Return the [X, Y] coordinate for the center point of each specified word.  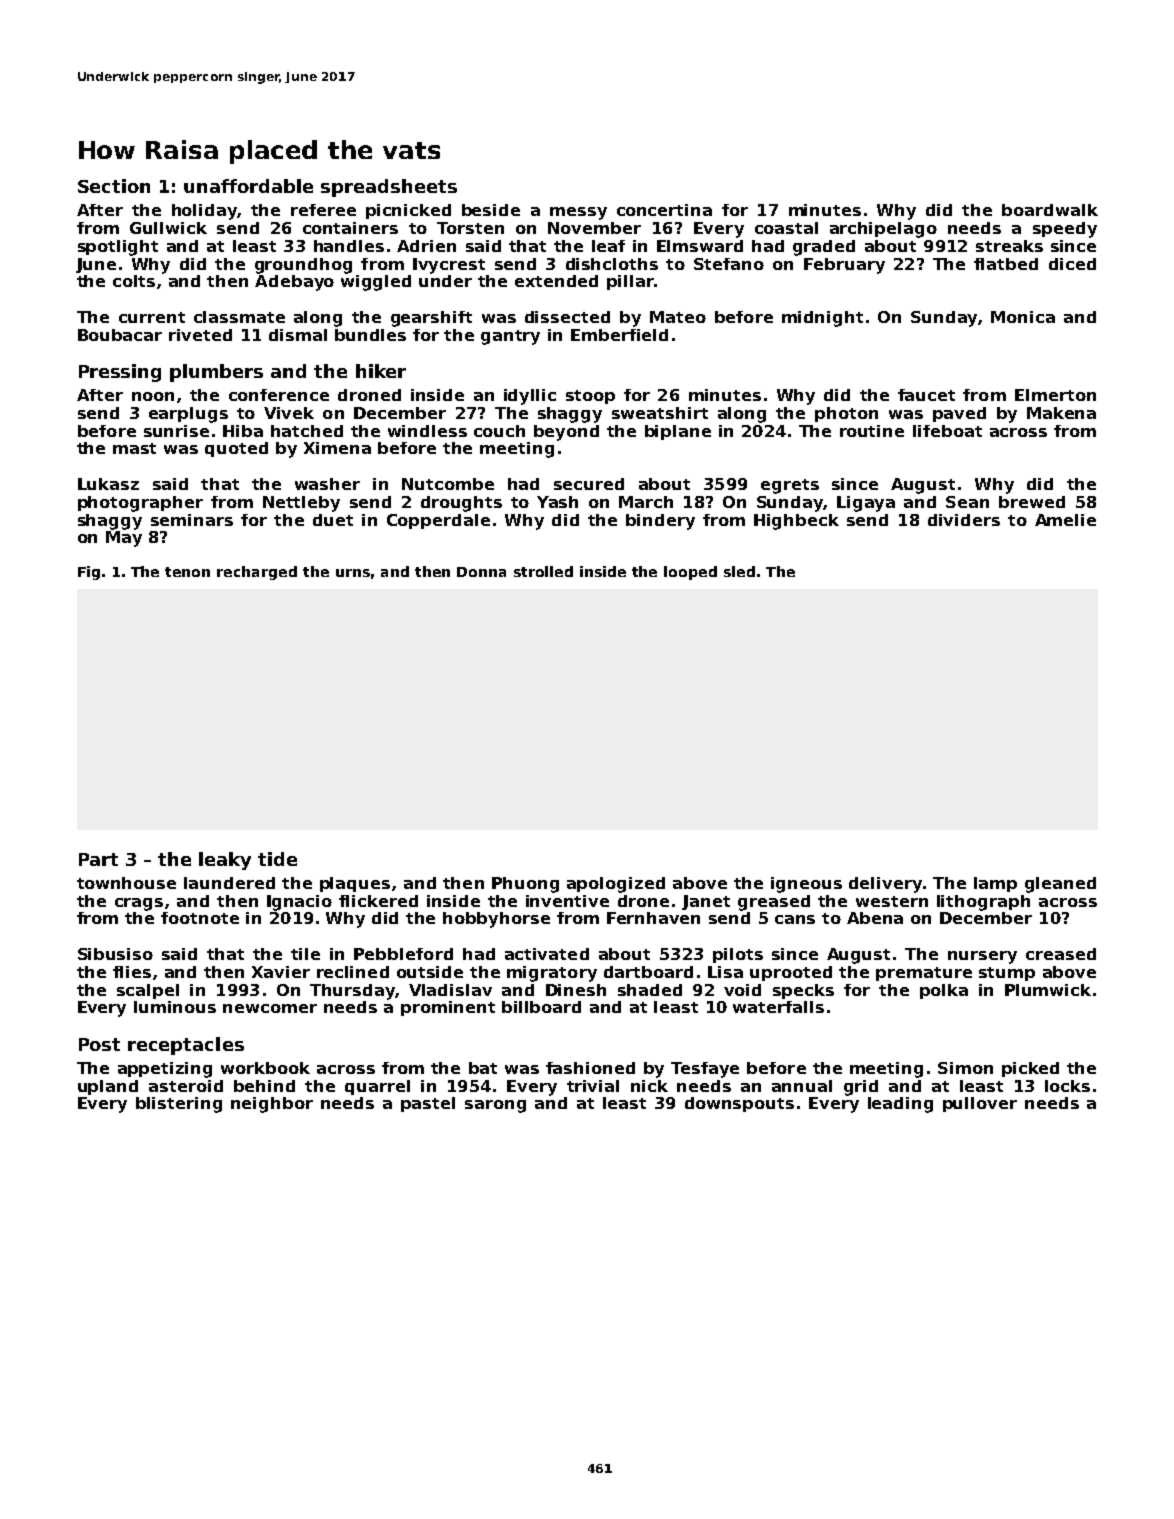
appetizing [165, 1070]
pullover [980, 1104]
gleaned [1060, 885]
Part [98, 859]
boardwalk [1050, 210]
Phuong [525, 885]
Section [114, 186]
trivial [593, 1086]
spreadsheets [389, 188]
